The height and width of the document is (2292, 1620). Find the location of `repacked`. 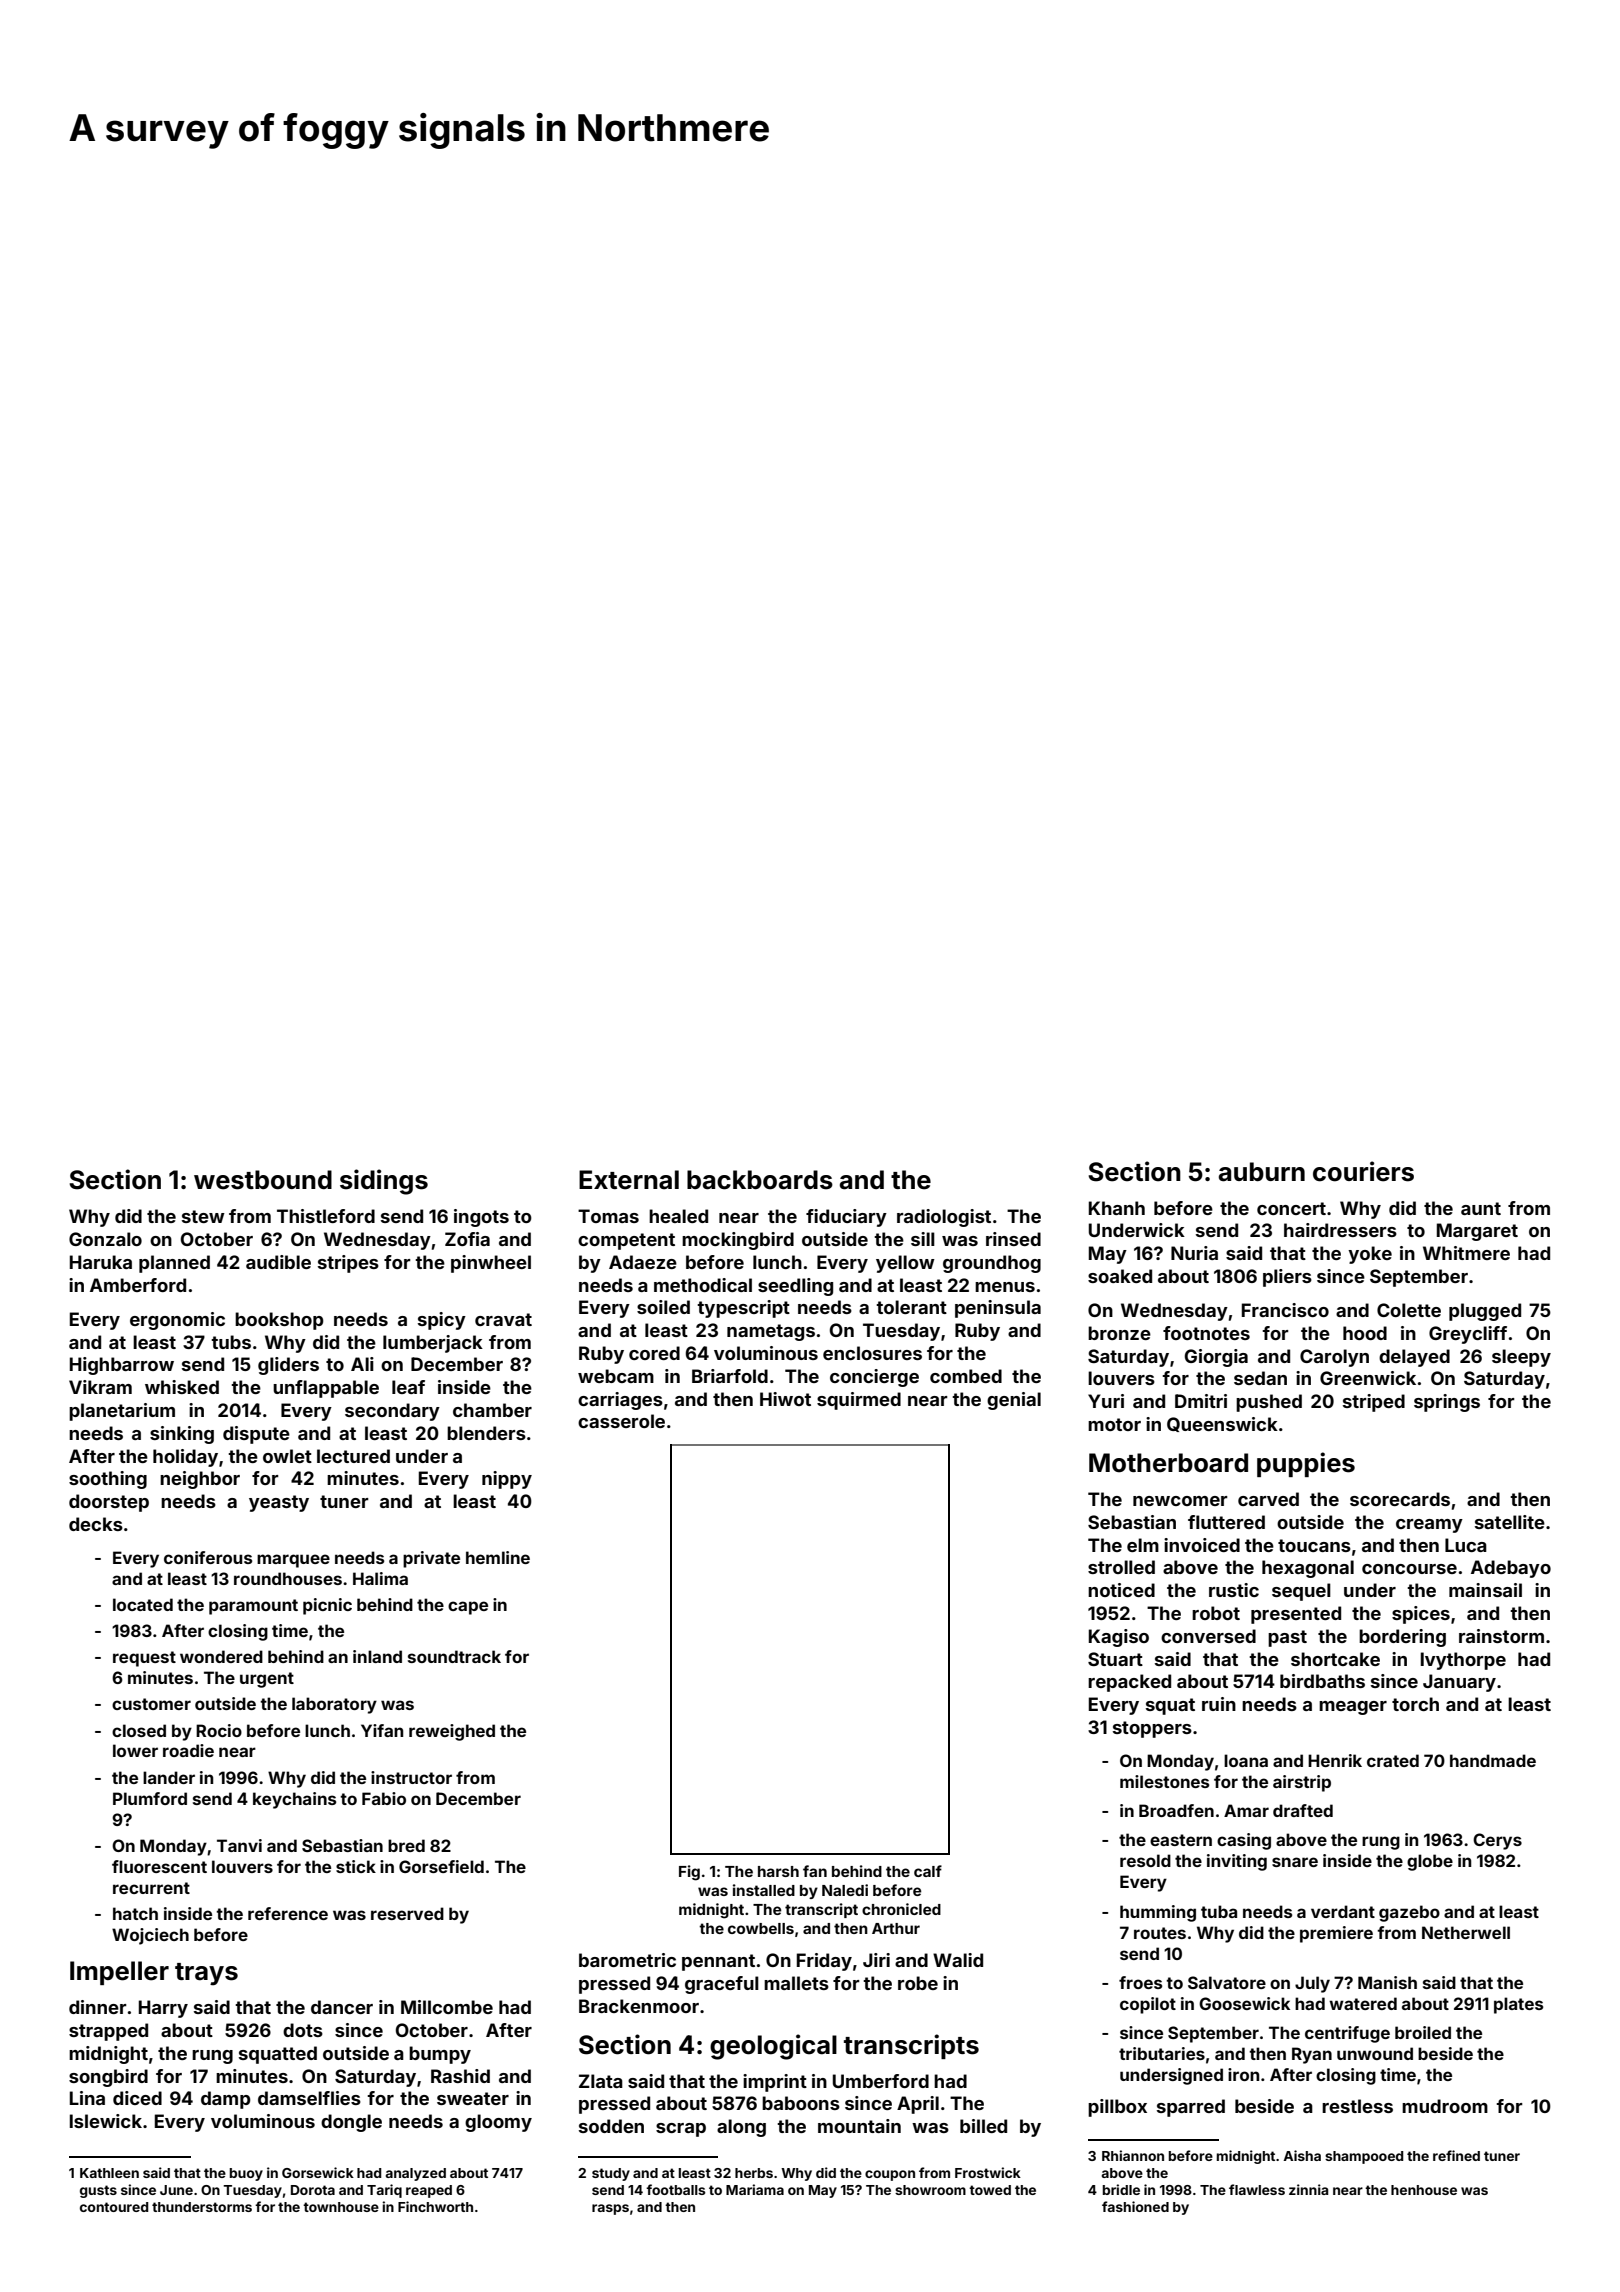

repacked is located at coordinates (1129, 1683).
